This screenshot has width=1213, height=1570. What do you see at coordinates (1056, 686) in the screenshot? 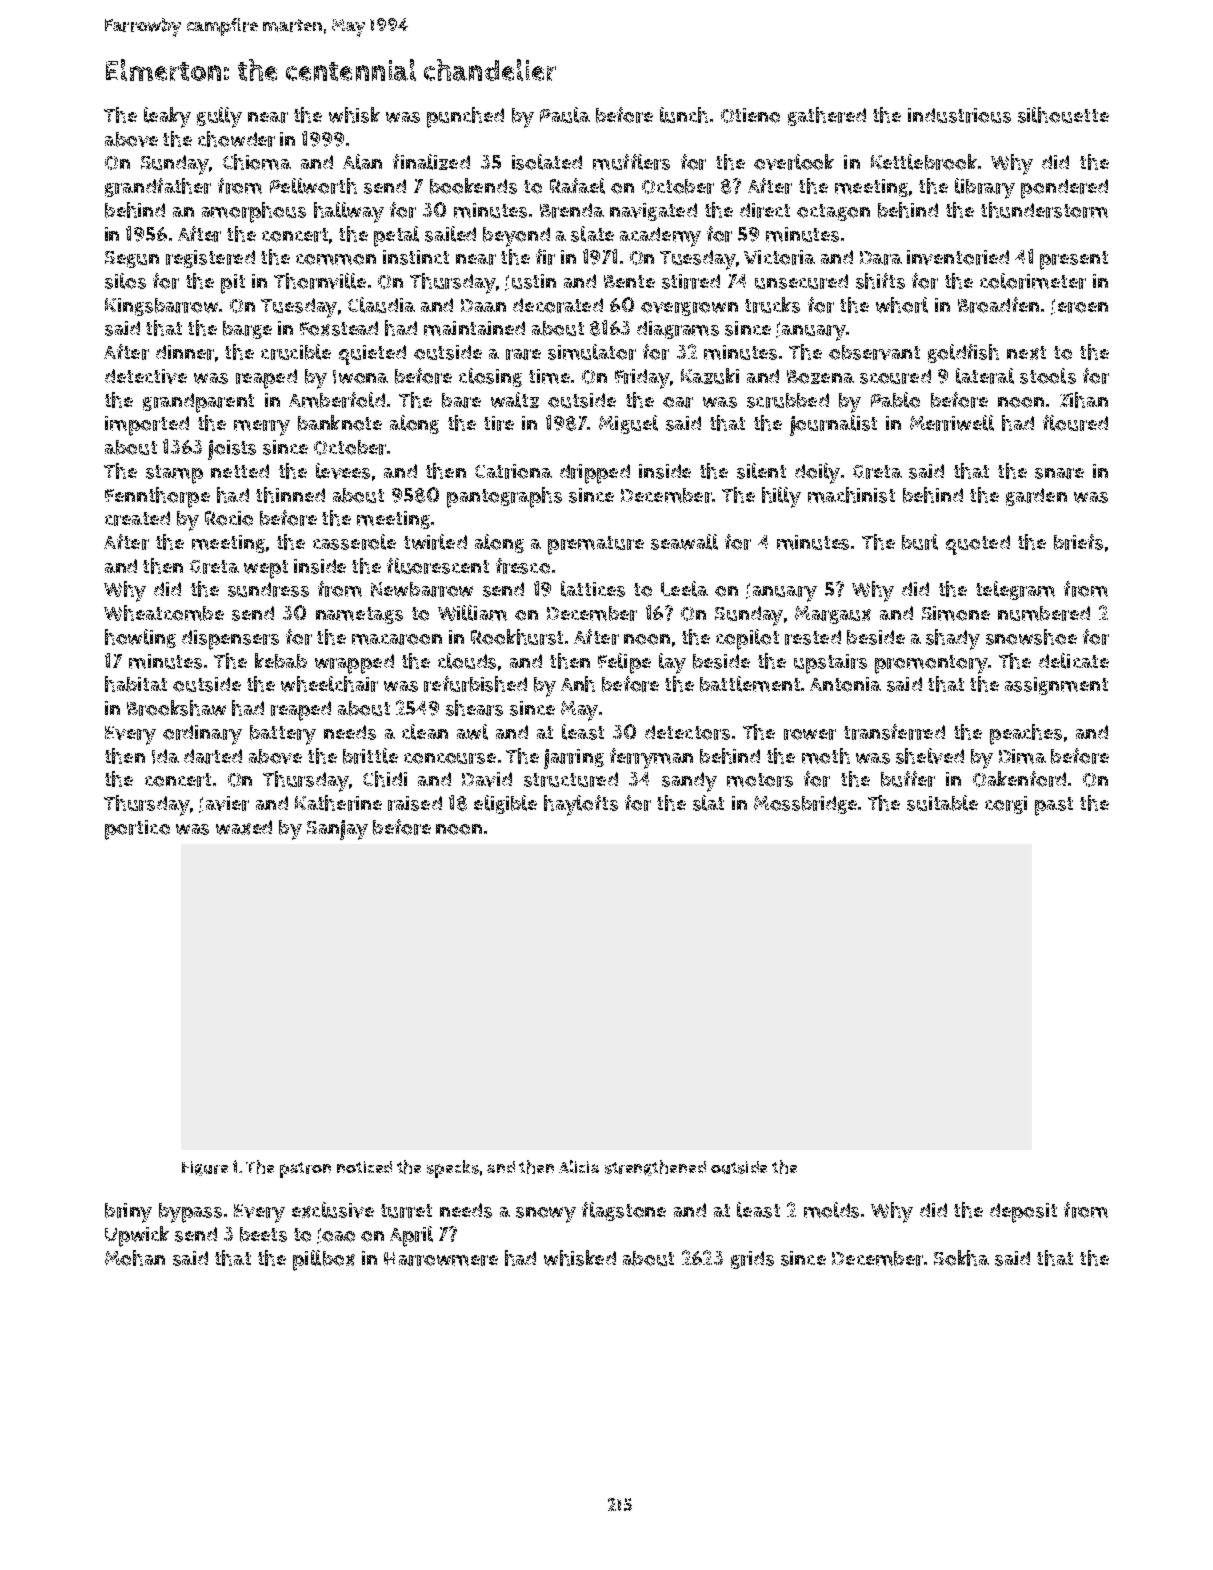
I see `assignment` at bounding box center [1056, 686].
